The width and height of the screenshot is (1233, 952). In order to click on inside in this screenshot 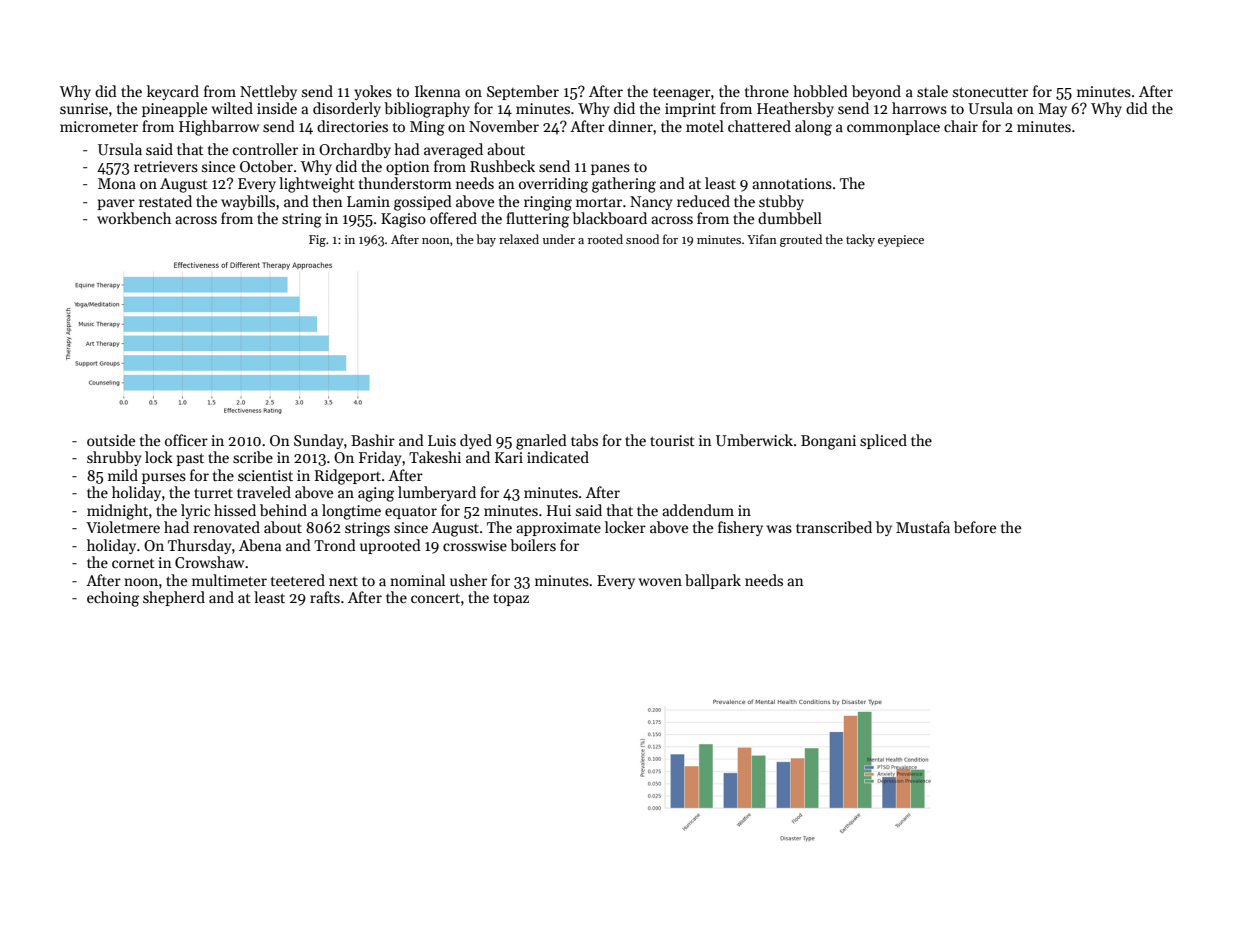, I will do `click(277, 108)`.
